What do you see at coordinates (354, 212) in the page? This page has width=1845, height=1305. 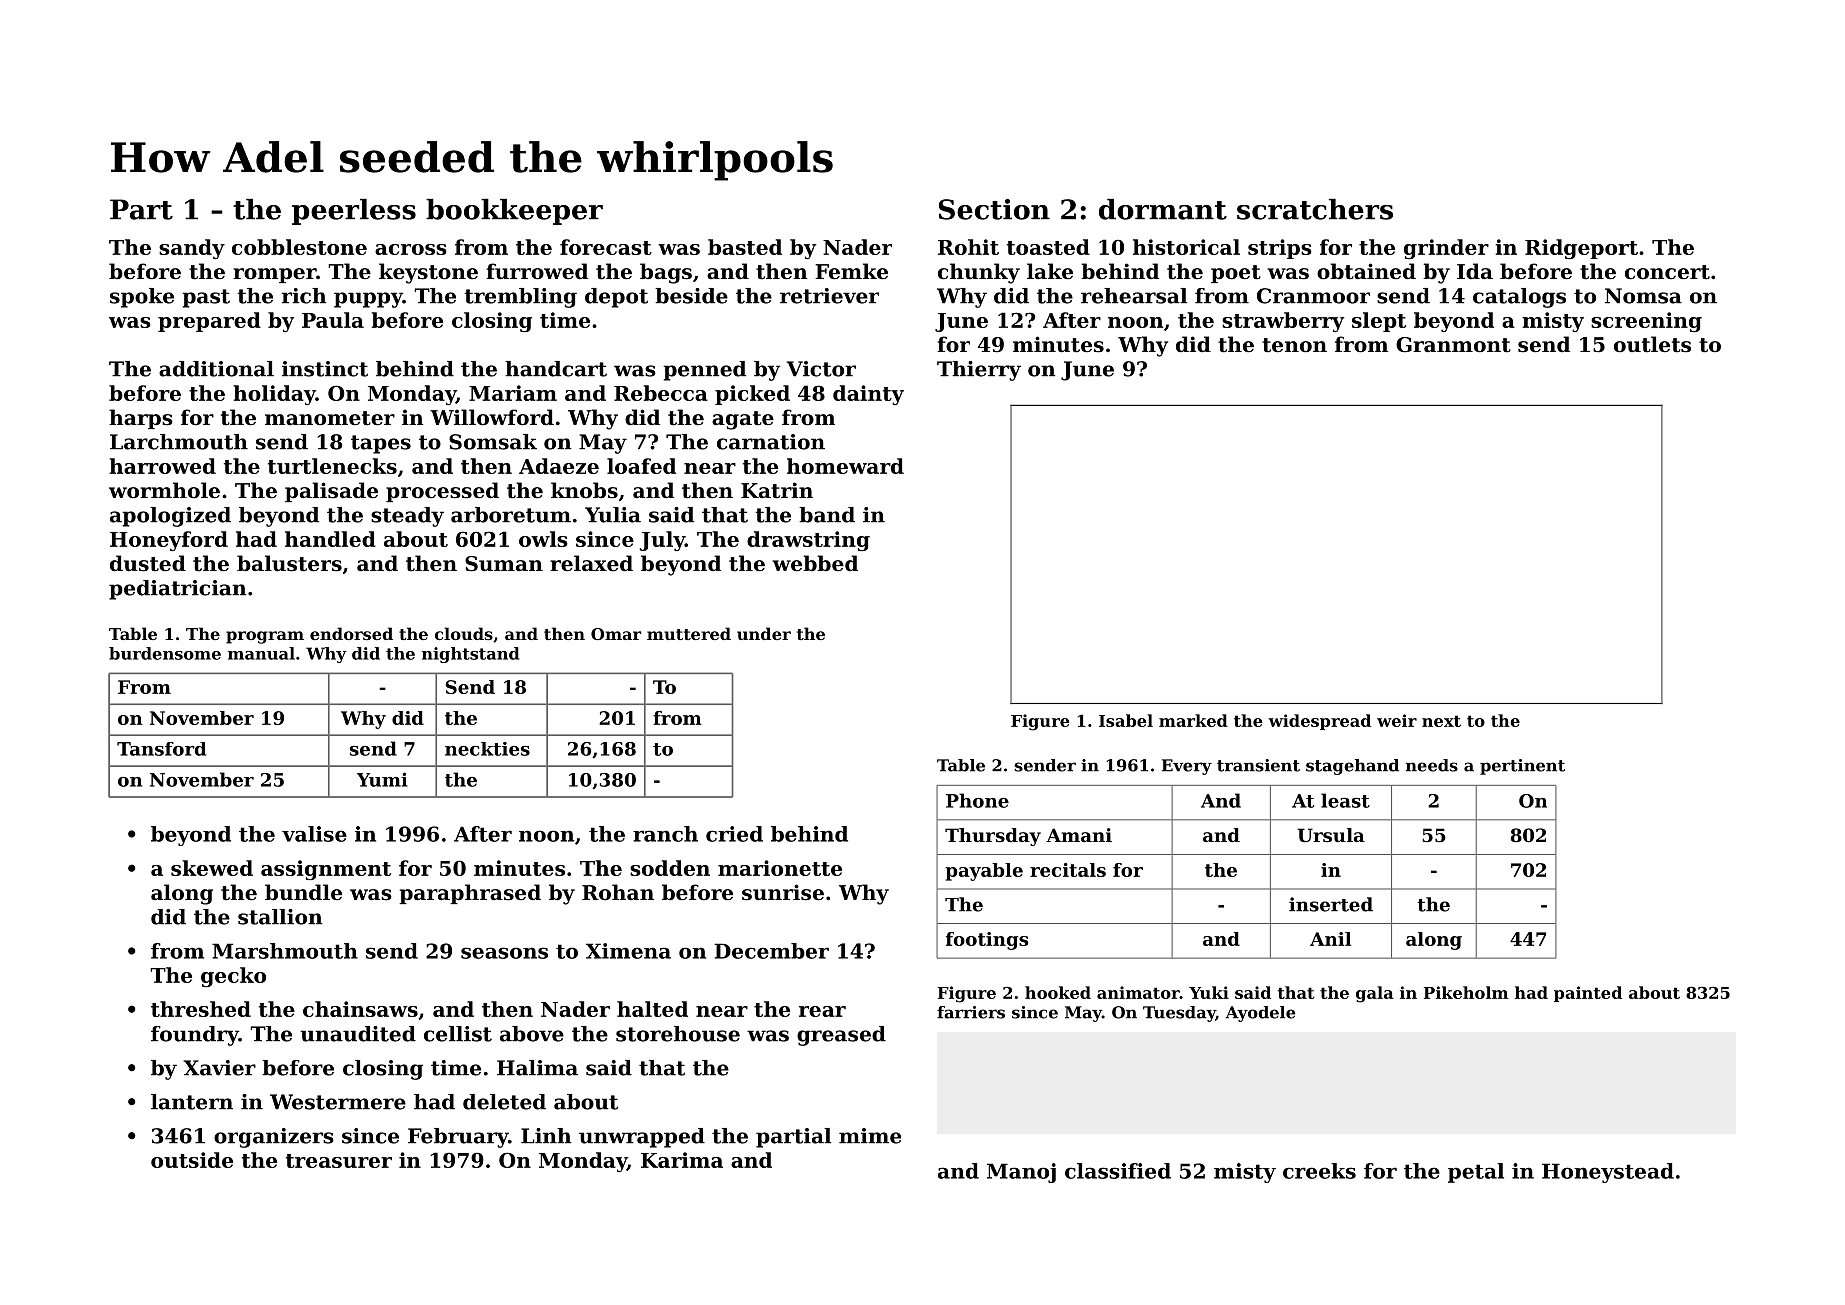 I see `peerless` at bounding box center [354, 212].
